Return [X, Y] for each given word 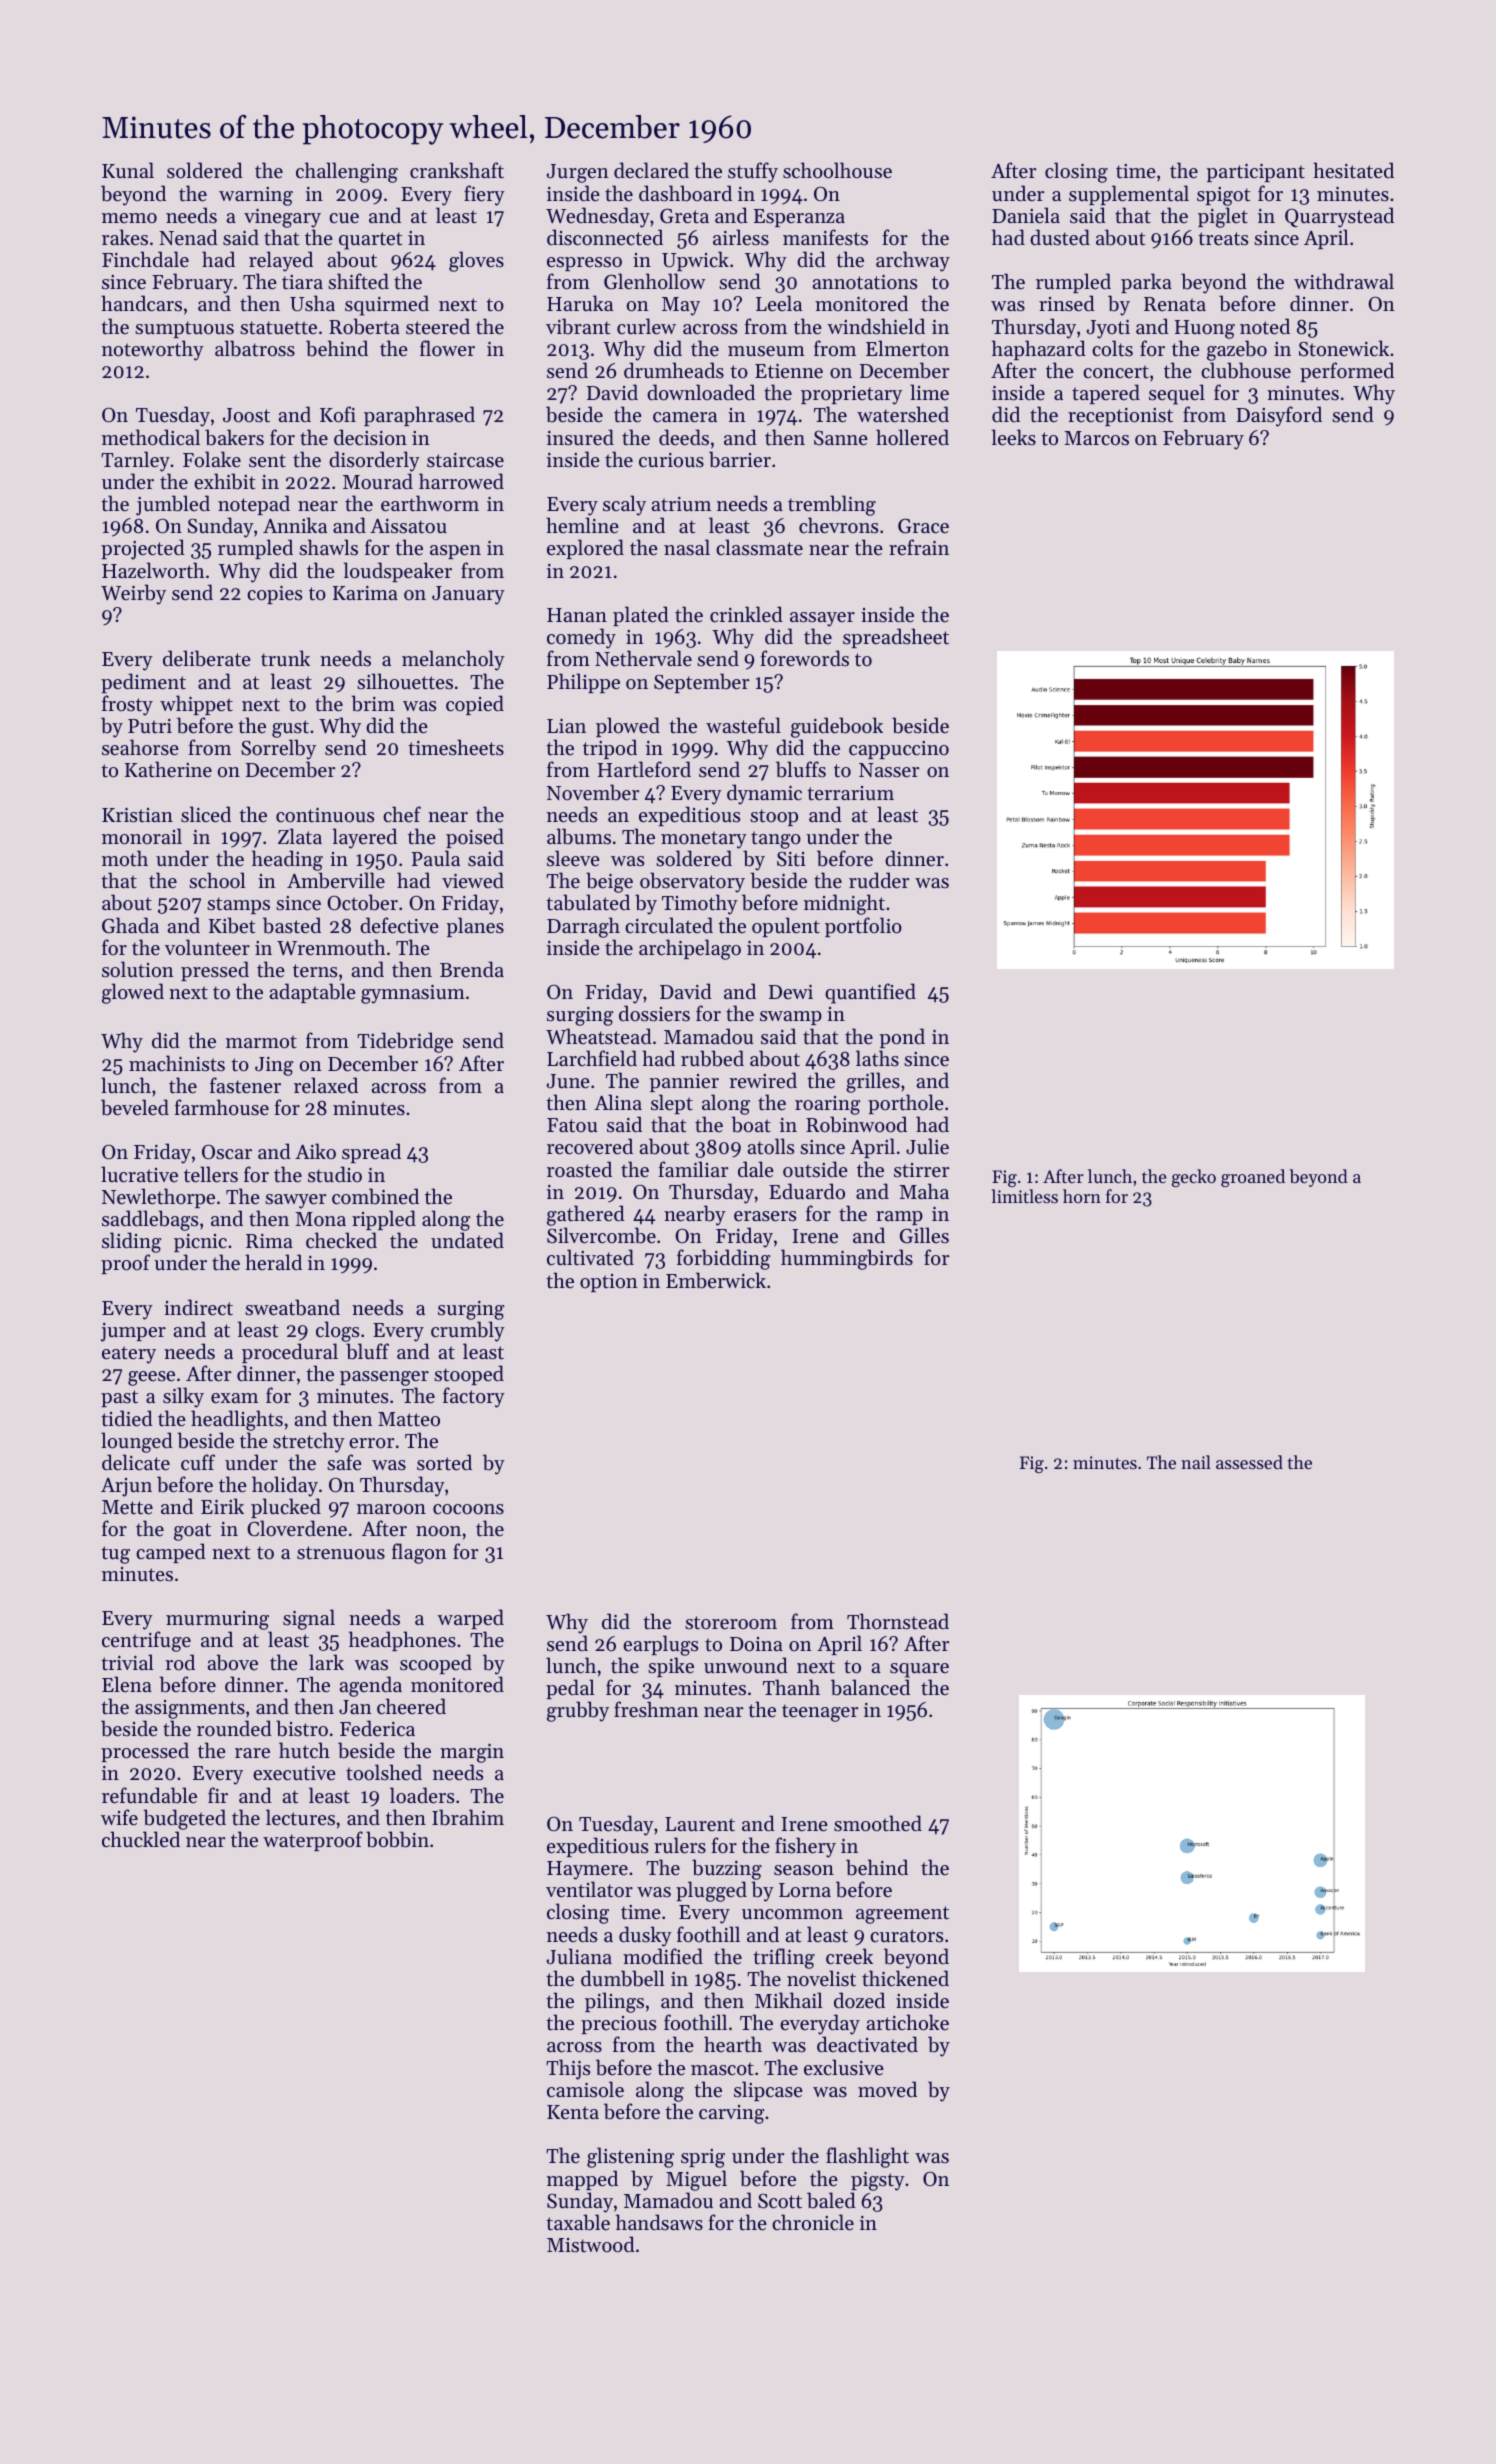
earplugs [660, 1645]
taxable [578, 2222]
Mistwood [591, 2244]
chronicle [813, 2222]
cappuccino [899, 750]
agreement [902, 1915]
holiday [285, 1486]
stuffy [753, 172]
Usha [312, 303]
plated [641, 616]
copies [274, 595]
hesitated [1353, 170]
